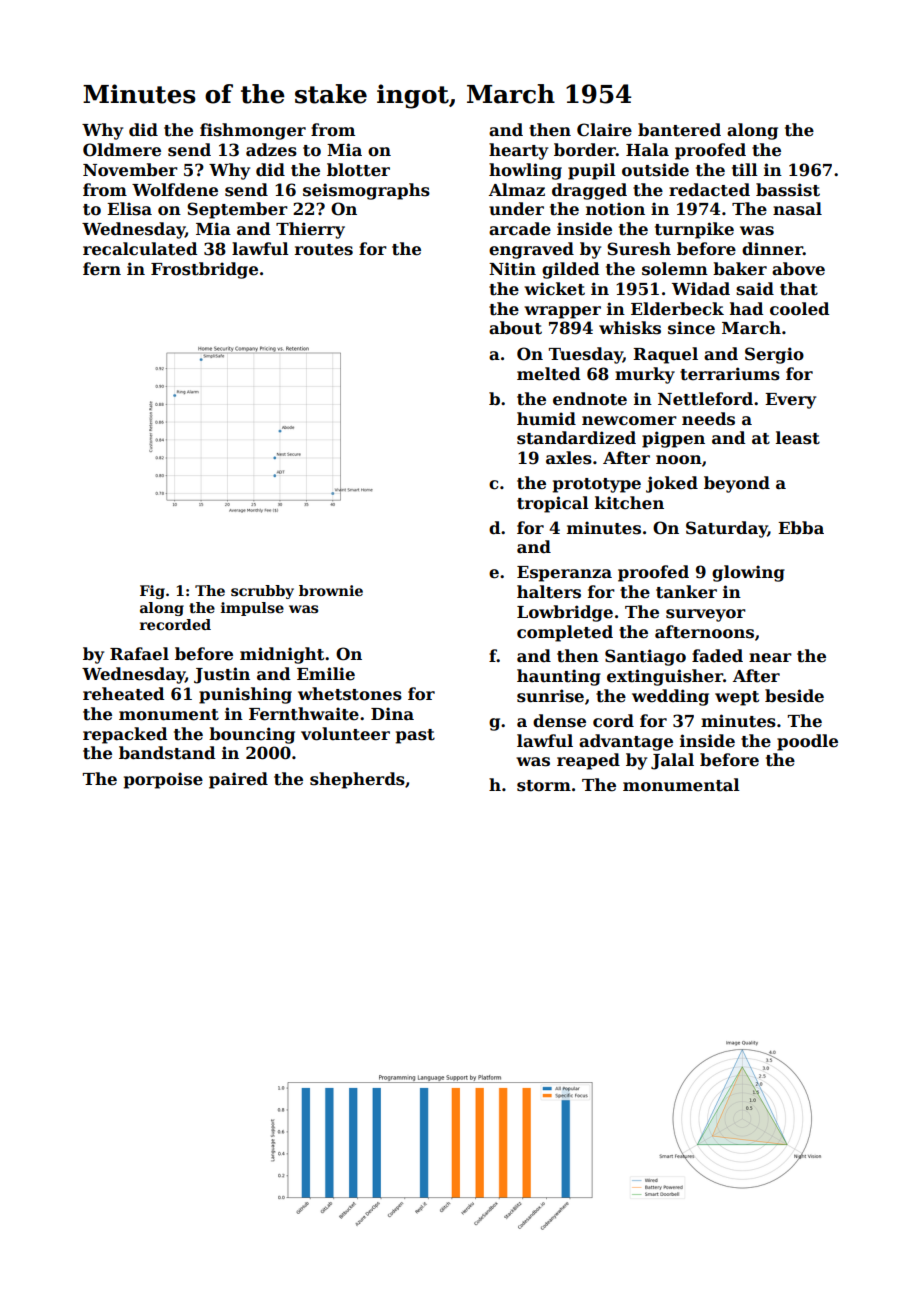 This document has height=1311, width=924. What do you see at coordinates (262, 592) in the document?
I see `scrubby` at bounding box center [262, 592].
